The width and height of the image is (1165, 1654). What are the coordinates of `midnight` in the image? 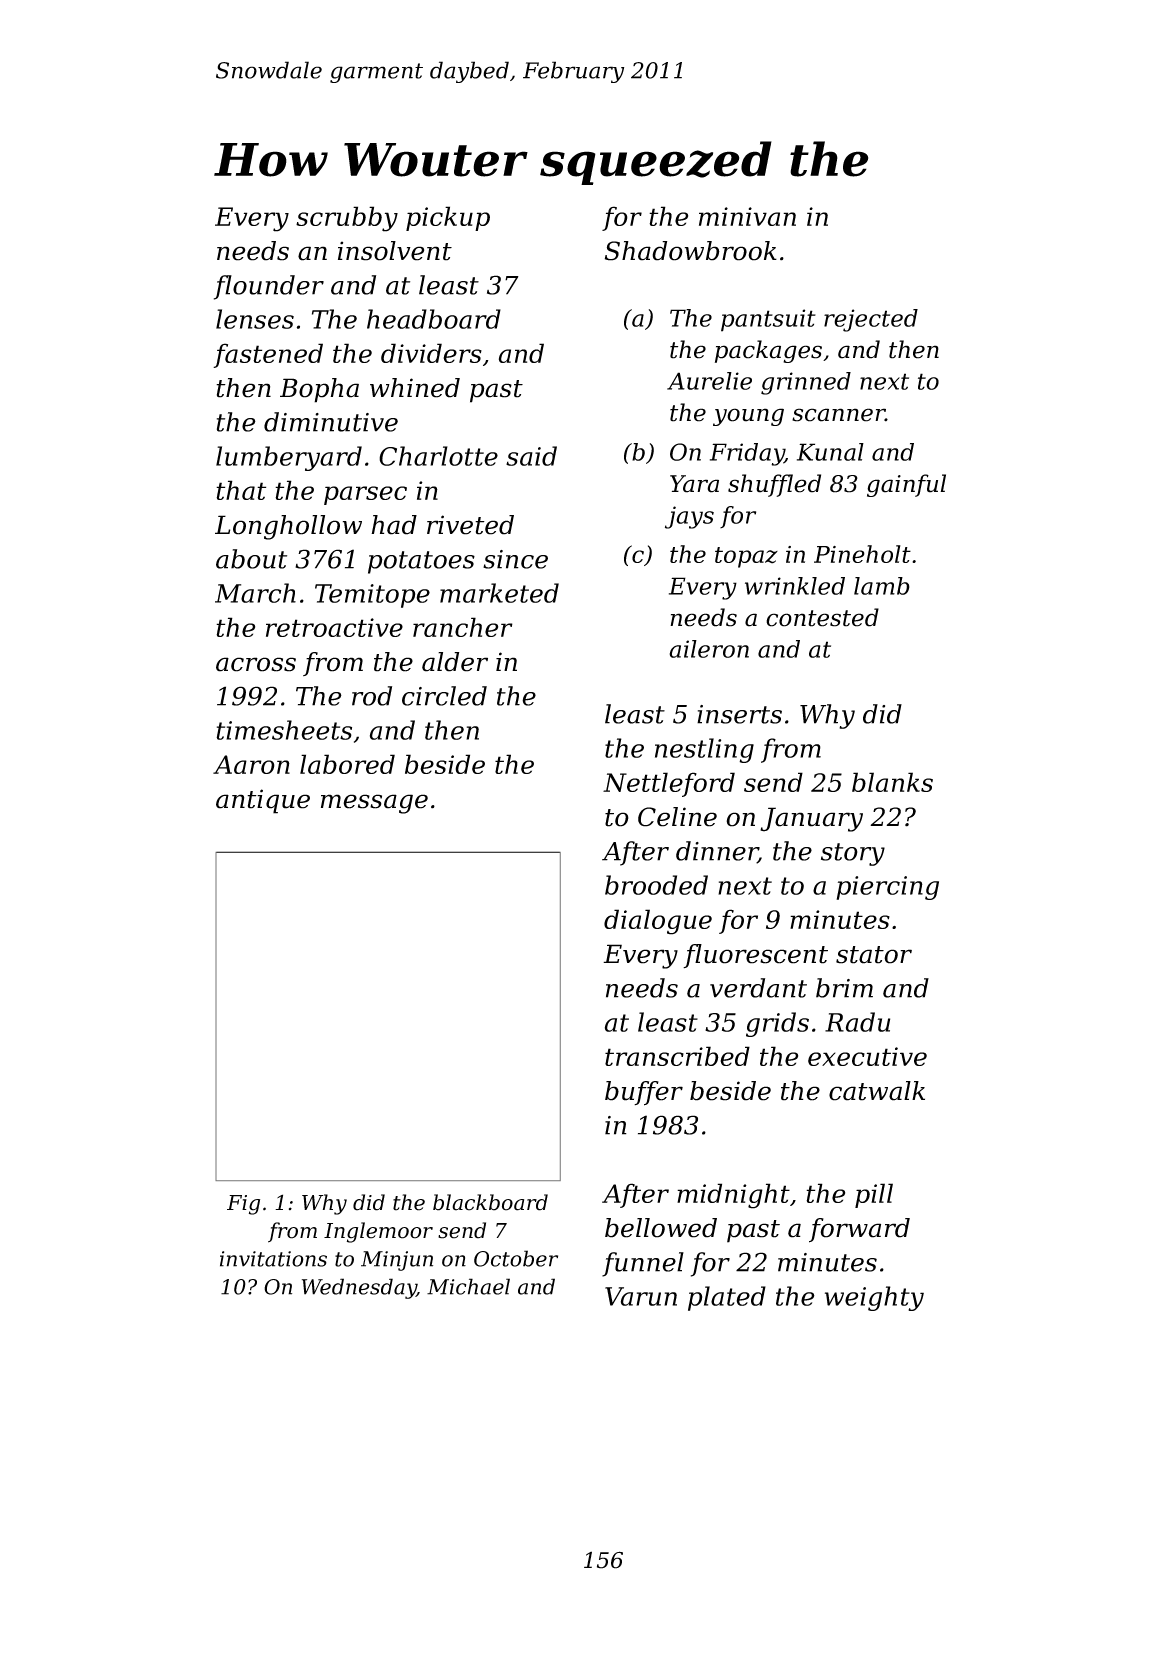 It's located at (733, 1196).
